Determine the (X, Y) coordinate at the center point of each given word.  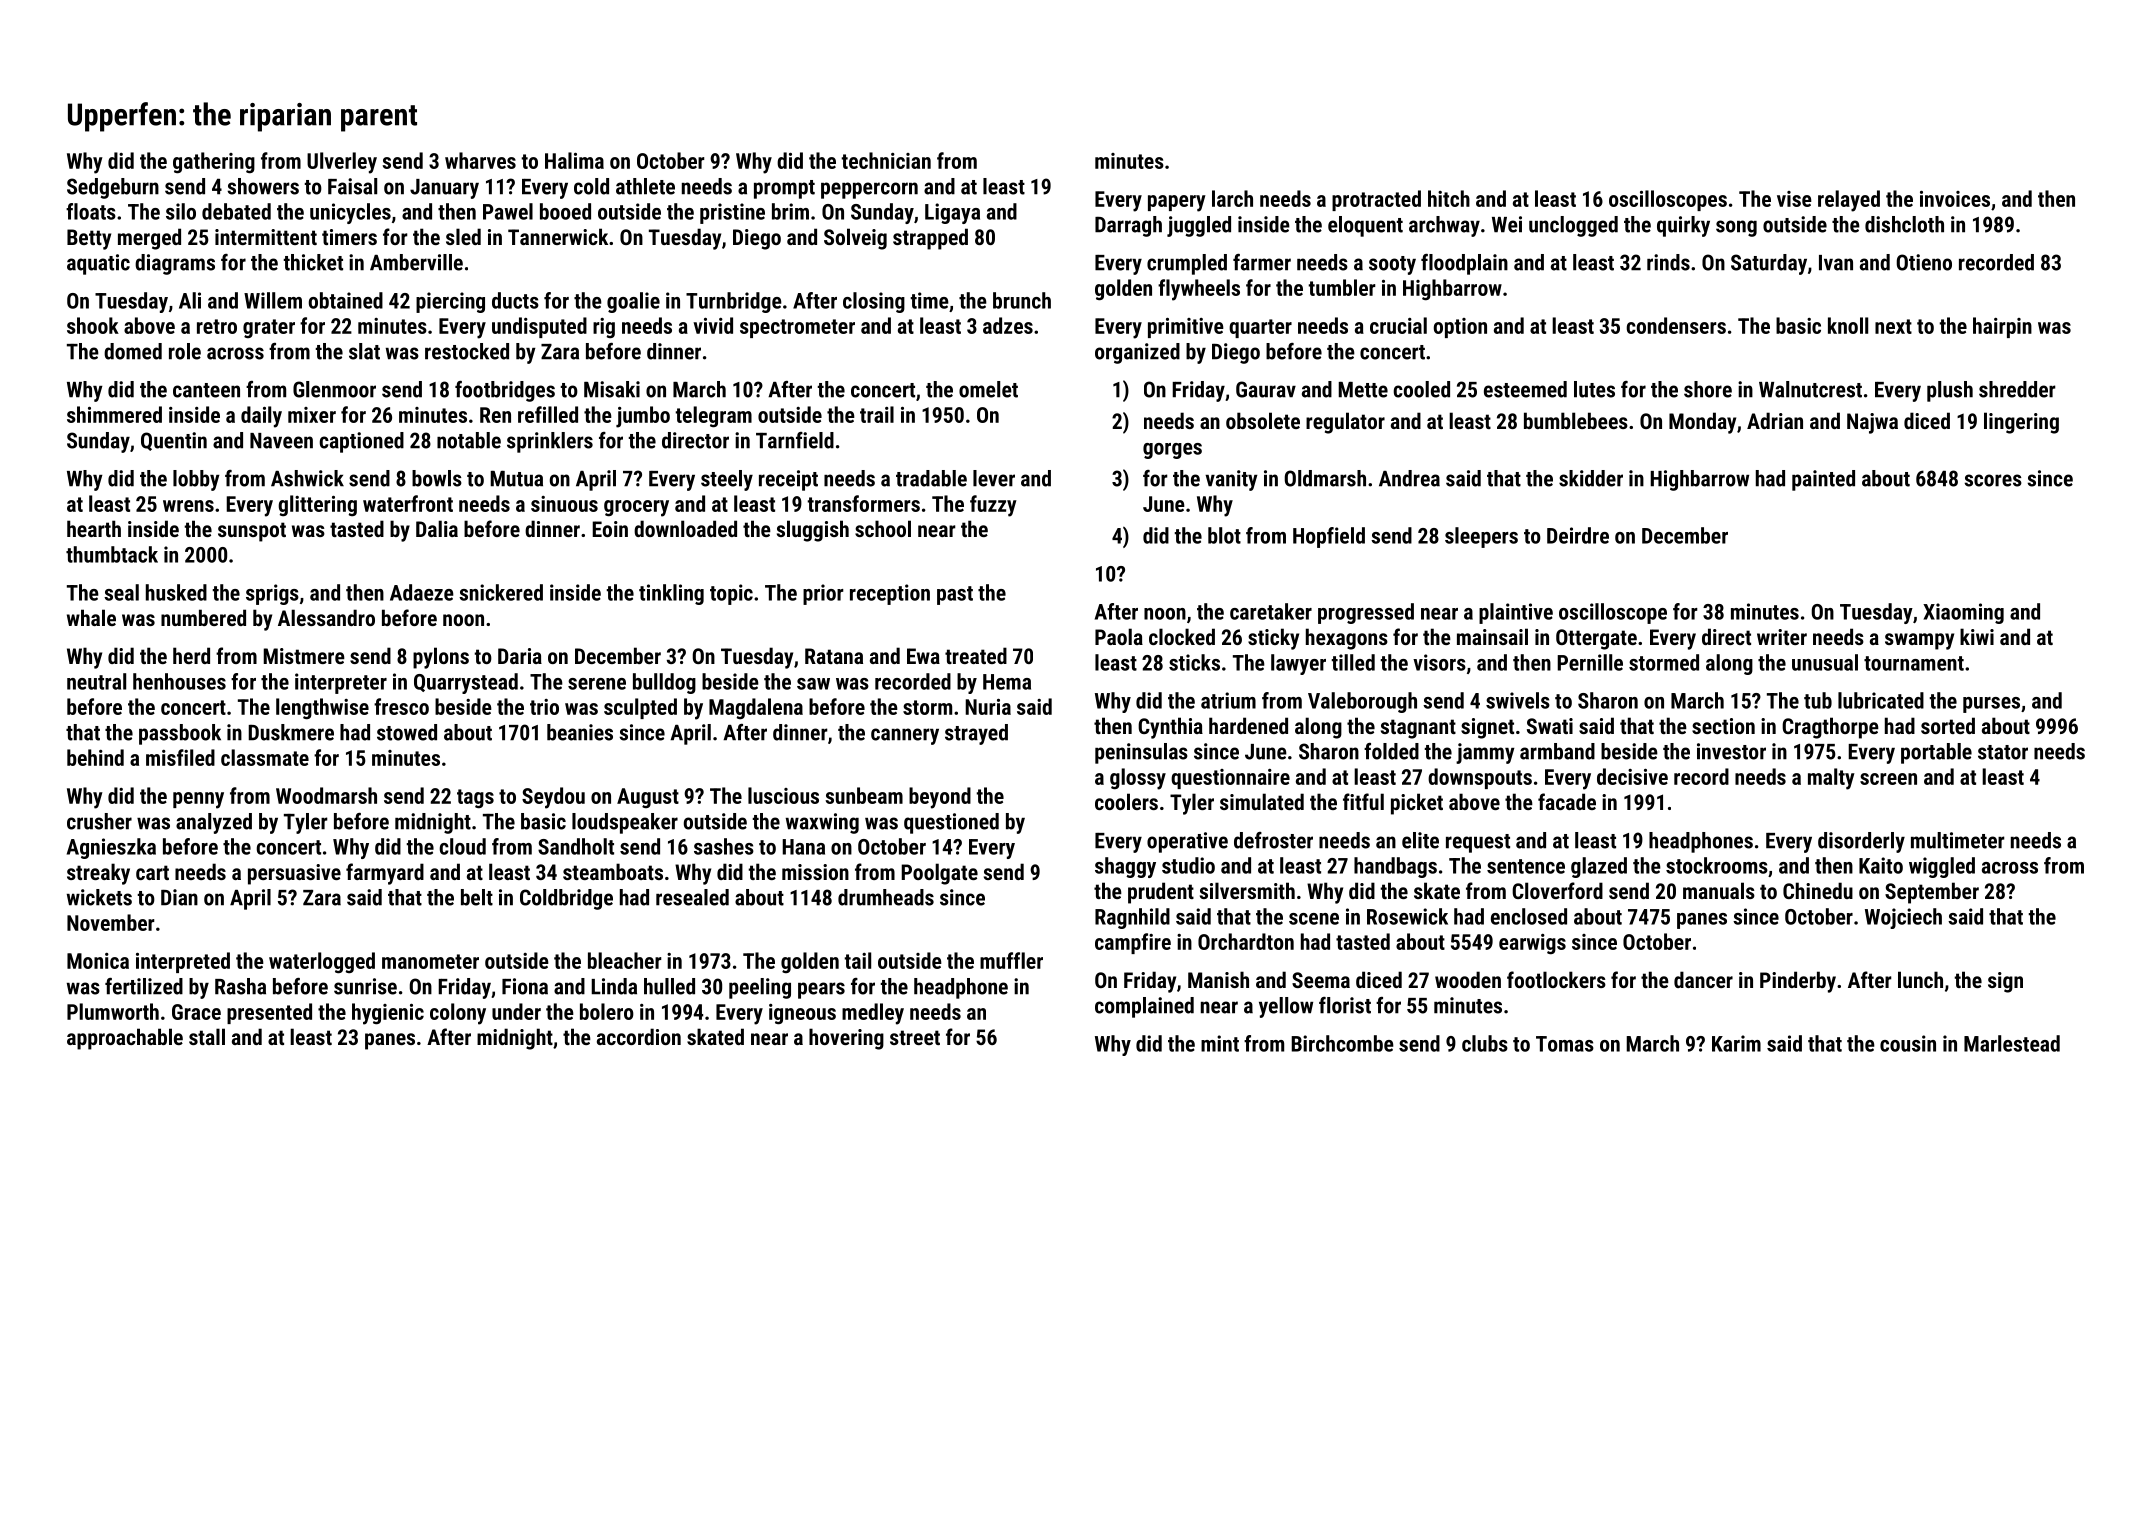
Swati (1550, 726)
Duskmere (291, 732)
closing (874, 302)
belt (477, 897)
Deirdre (1578, 535)
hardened (1248, 725)
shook (93, 325)
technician (886, 160)
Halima (574, 160)
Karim (1736, 1043)
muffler (1011, 960)
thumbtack (112, 554)
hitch (1449, 198)
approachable (125, 1039)
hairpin (2002, 327)
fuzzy (993, 506)
